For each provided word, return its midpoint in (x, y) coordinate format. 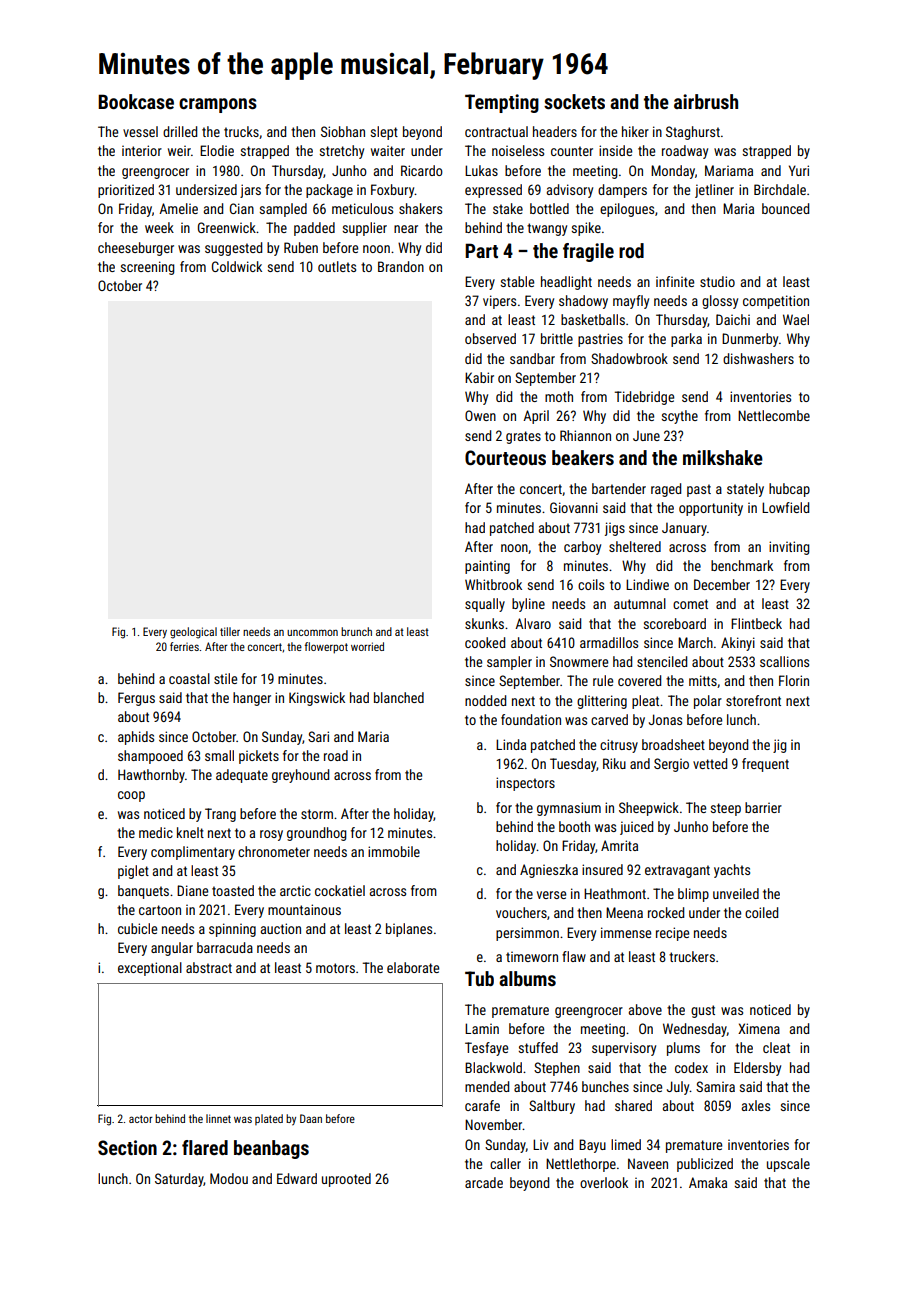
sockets (574, 101)
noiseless (518, 150)
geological (193, 633)
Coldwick (237, 266)
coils (591, 584)
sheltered (635, 546)
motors (335, 968)
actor (141, 1119)
